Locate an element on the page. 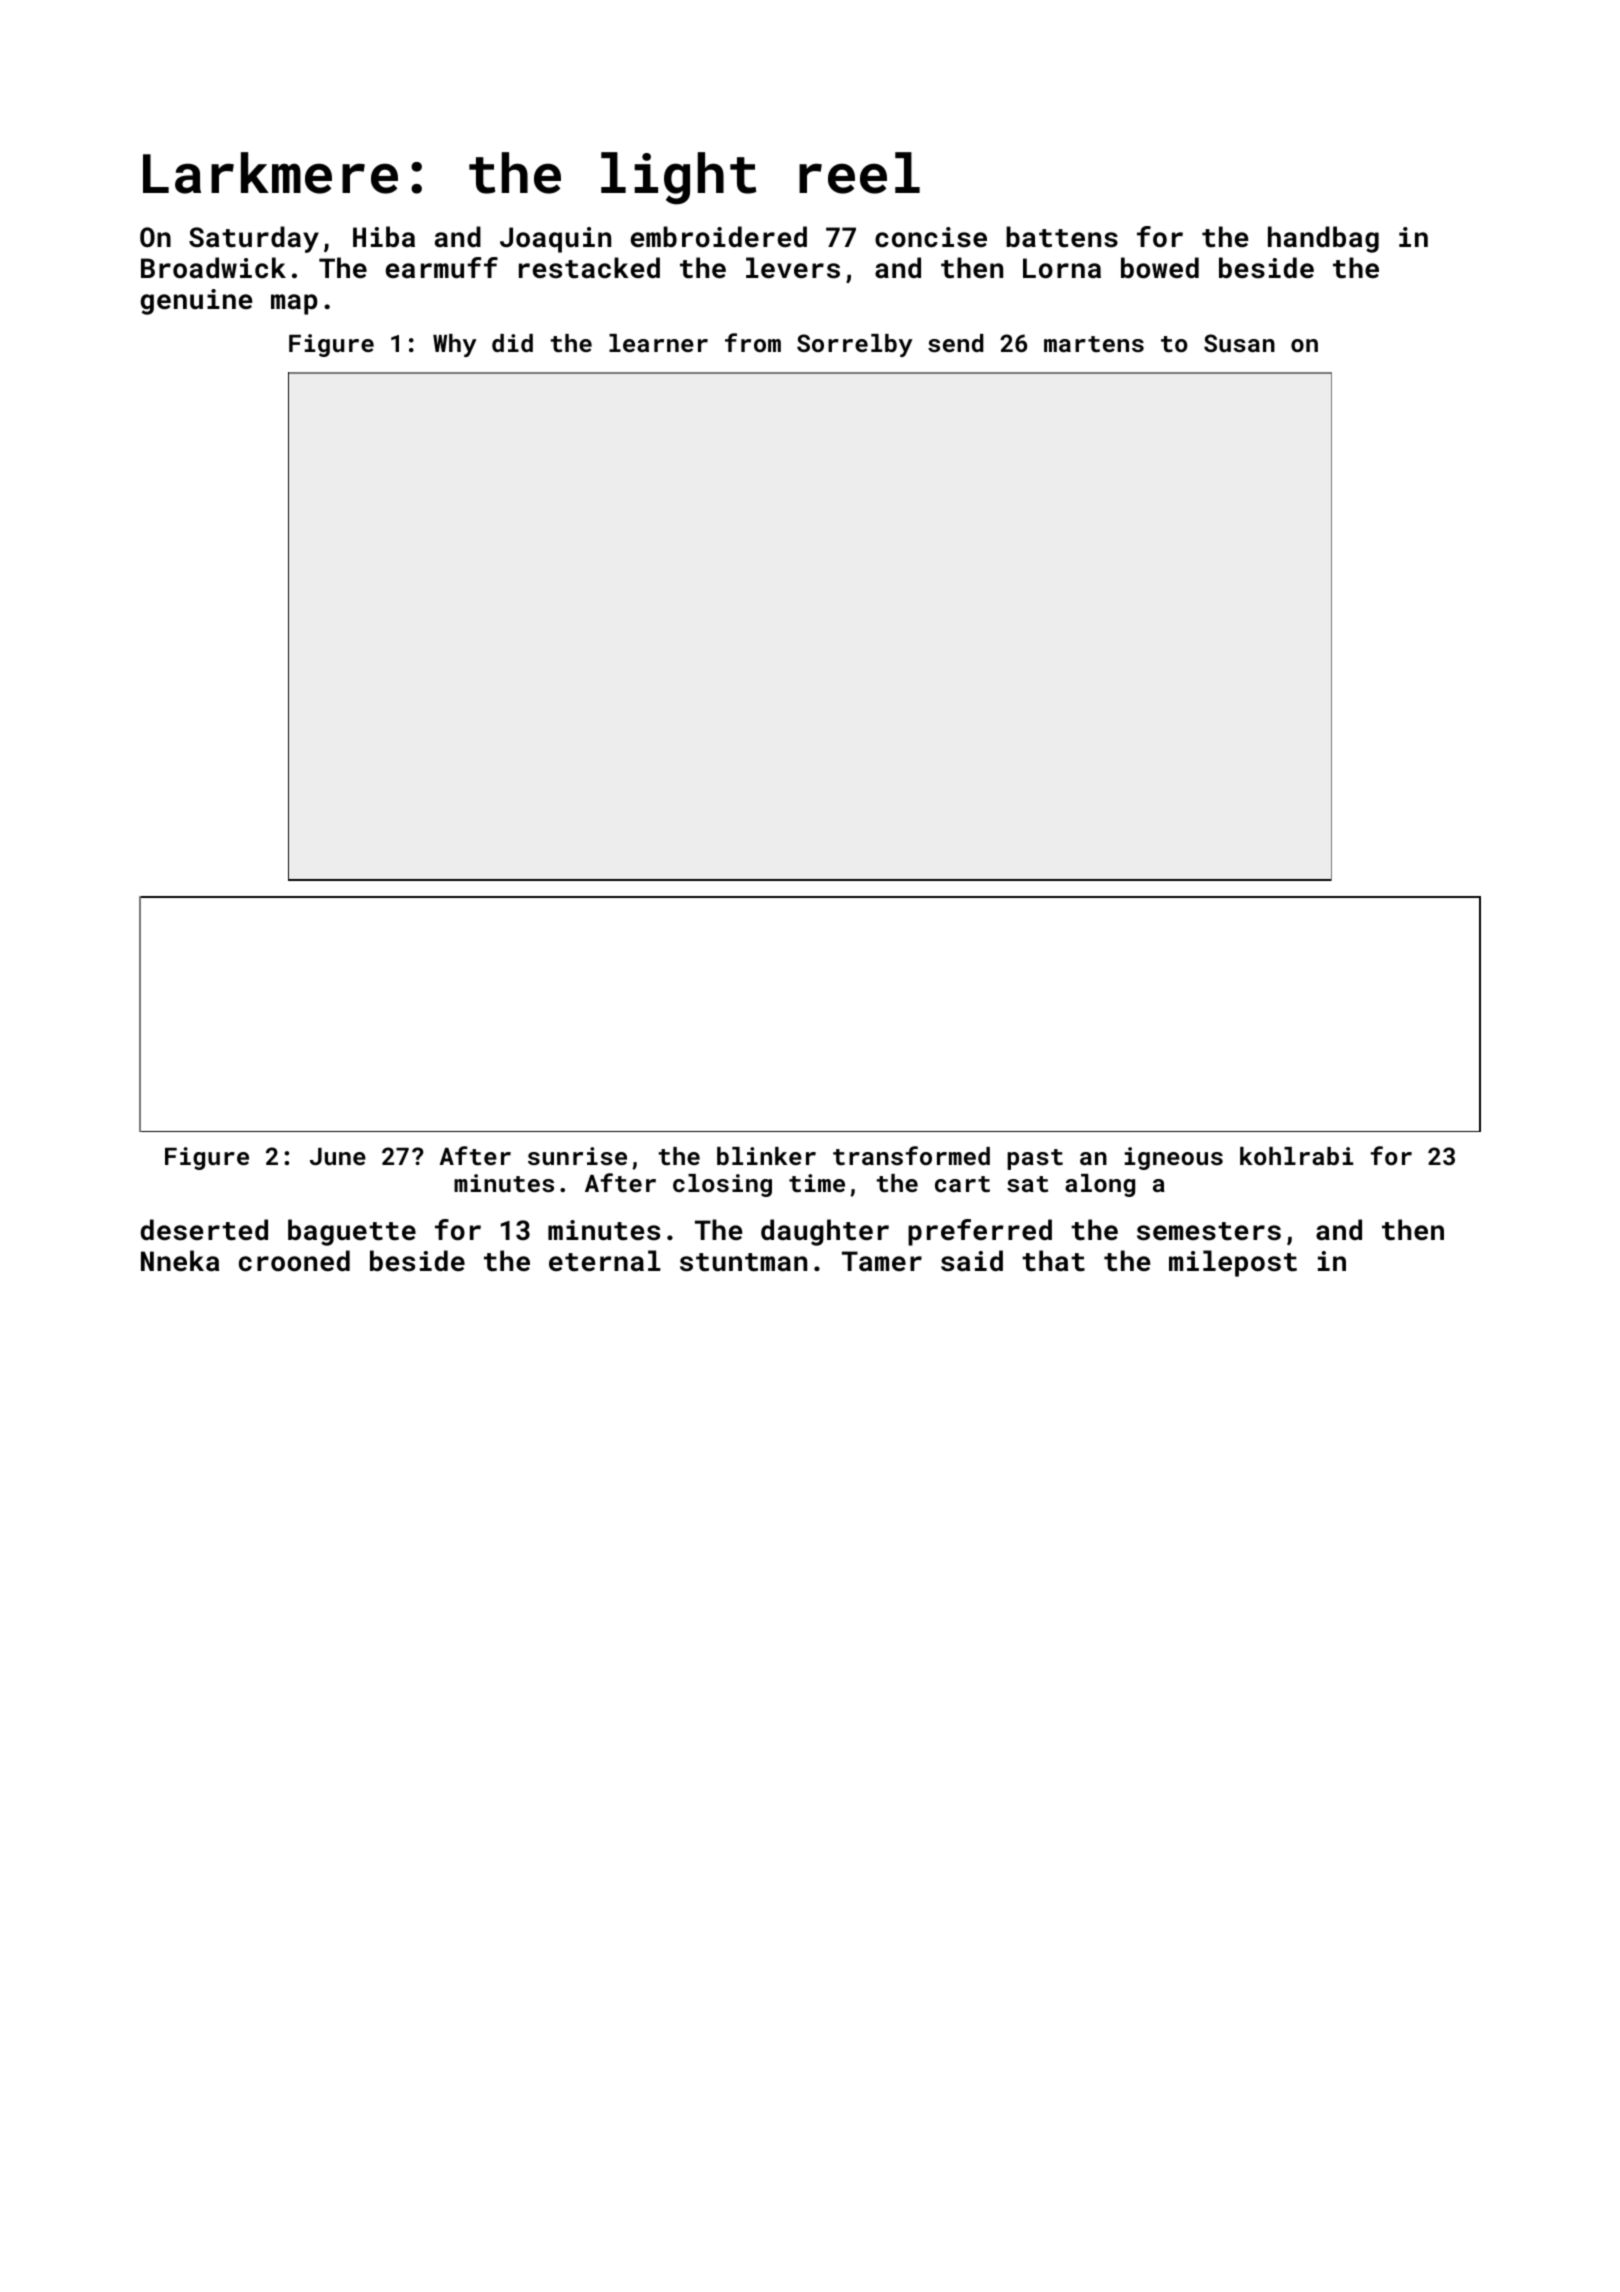  milepost is located at coordinates (1233, 1263).
